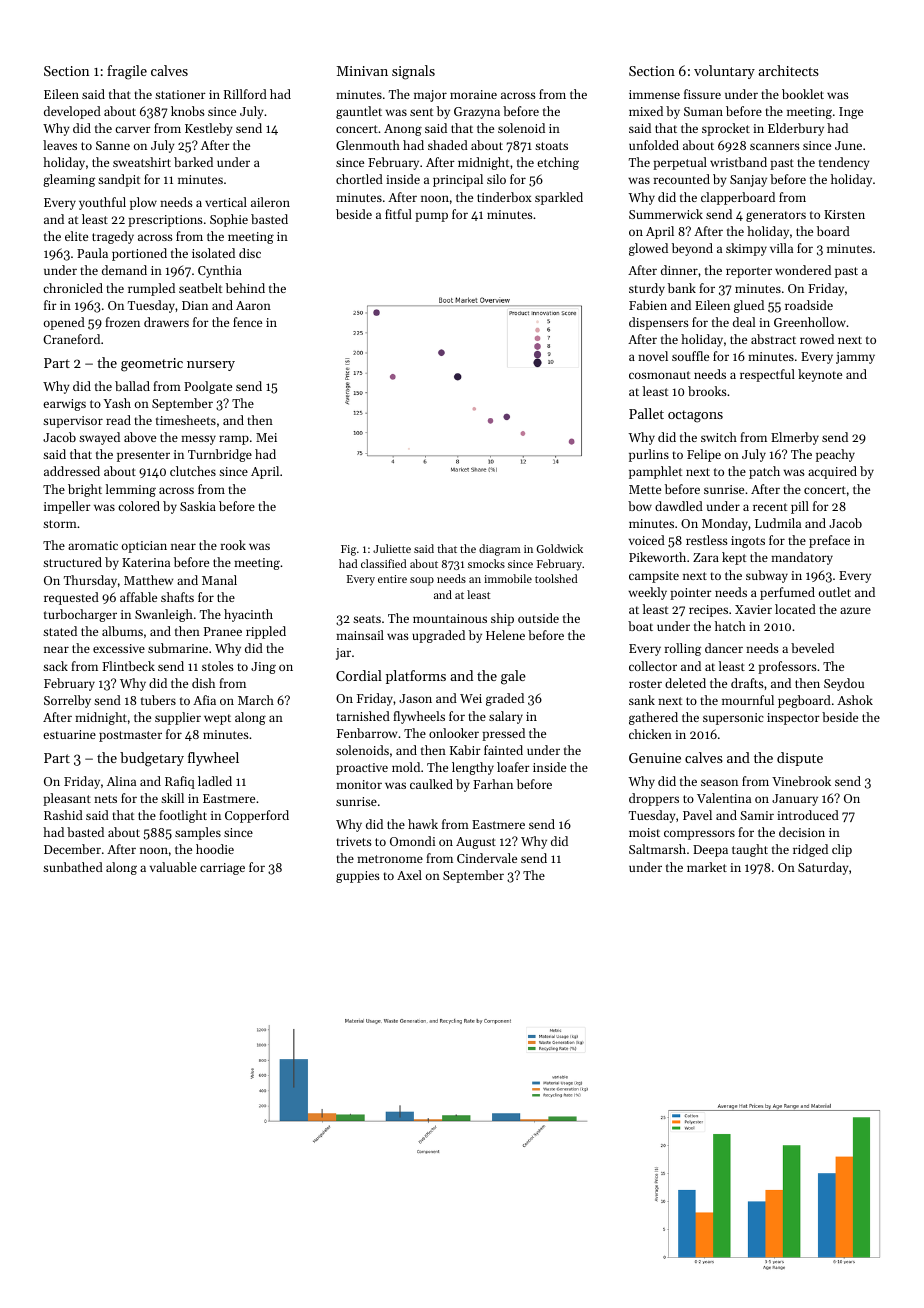 Image resolution: width=924 pixels, height=1308 pixels. What do you see at coordinates (178, 648) in the screenshot?
I see `submarine` at bounding box center [178, 648].
